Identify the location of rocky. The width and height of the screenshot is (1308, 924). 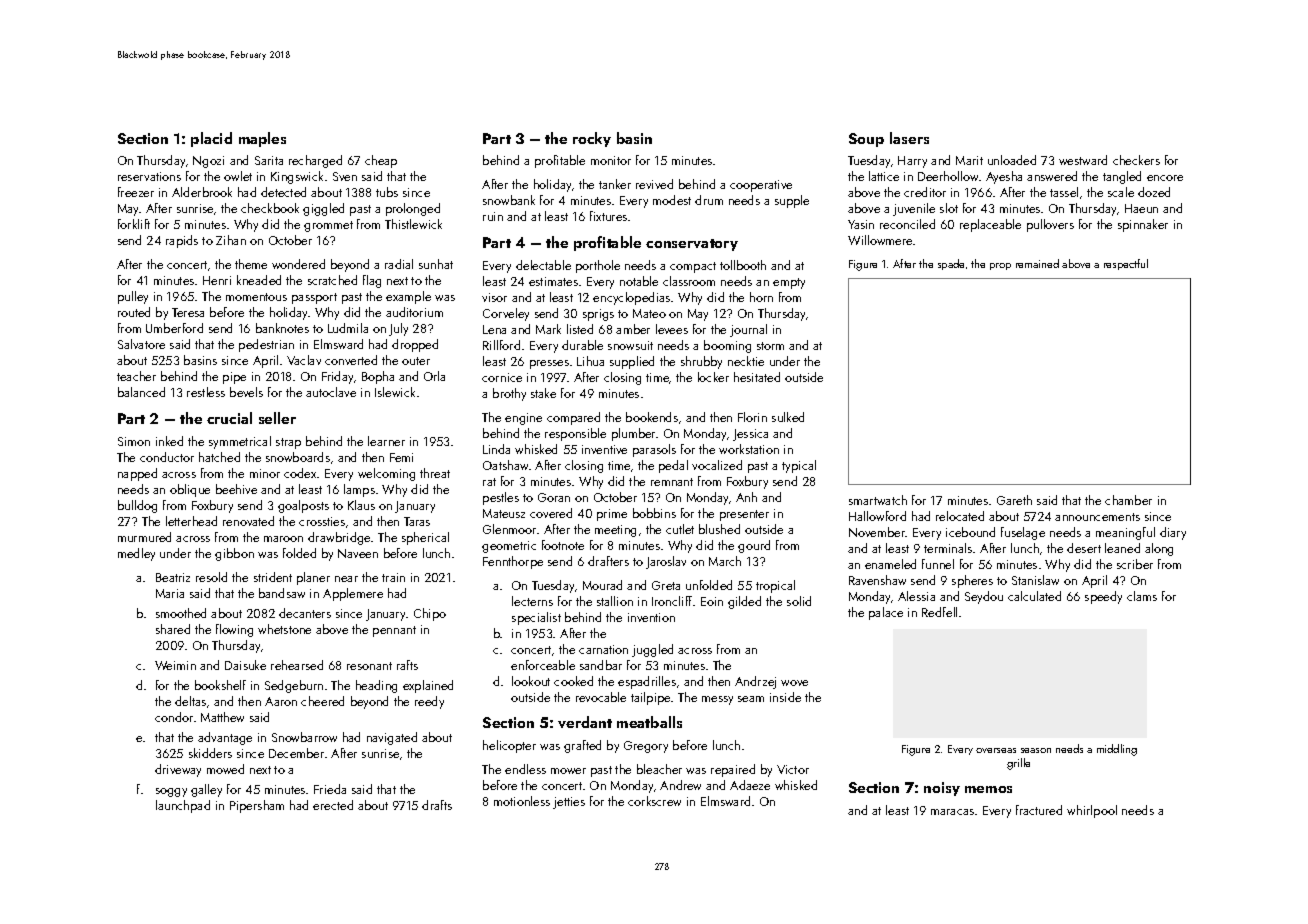
(592, 139).
